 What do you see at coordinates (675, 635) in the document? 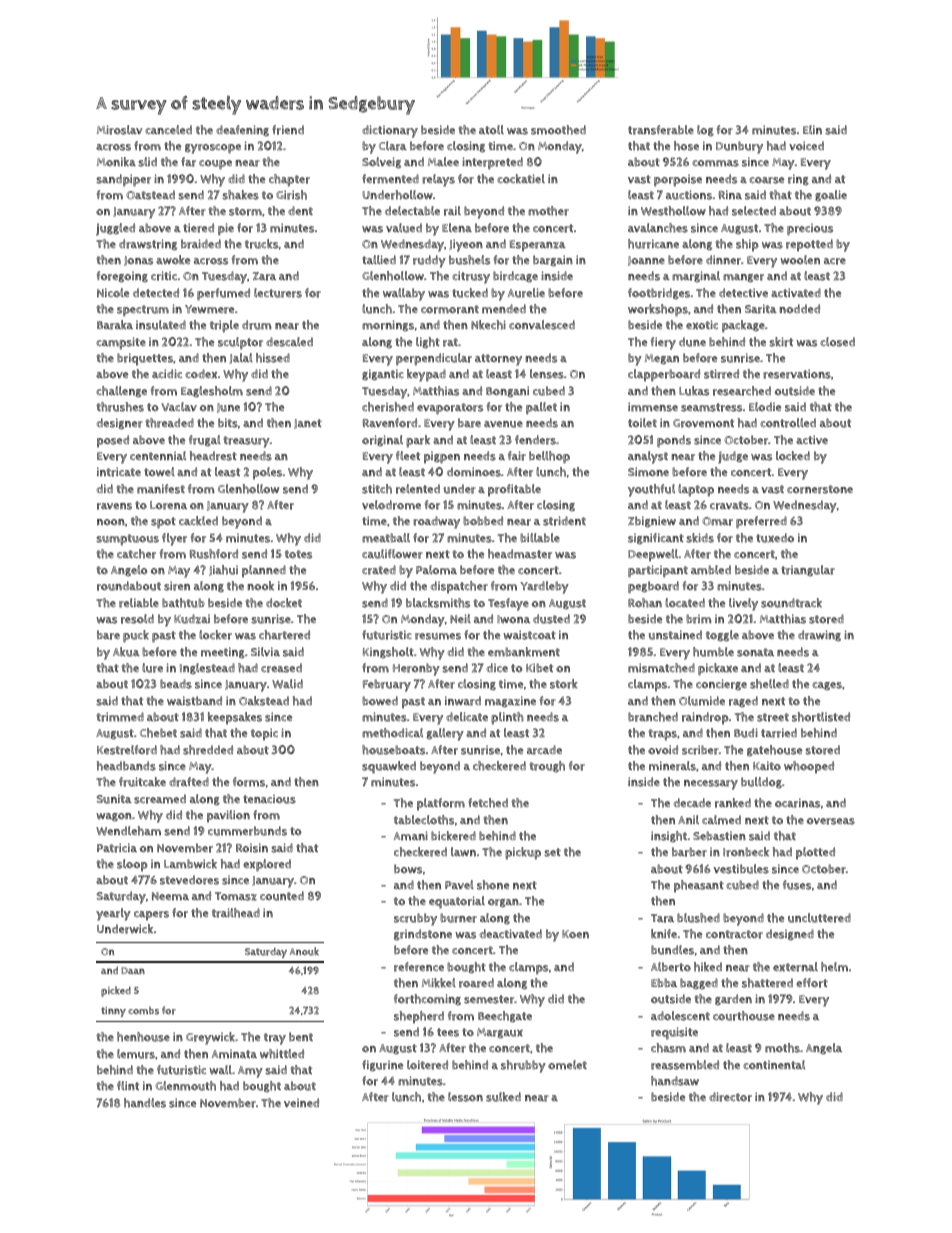
I see `unstained` at bounding box center [675, 635].
